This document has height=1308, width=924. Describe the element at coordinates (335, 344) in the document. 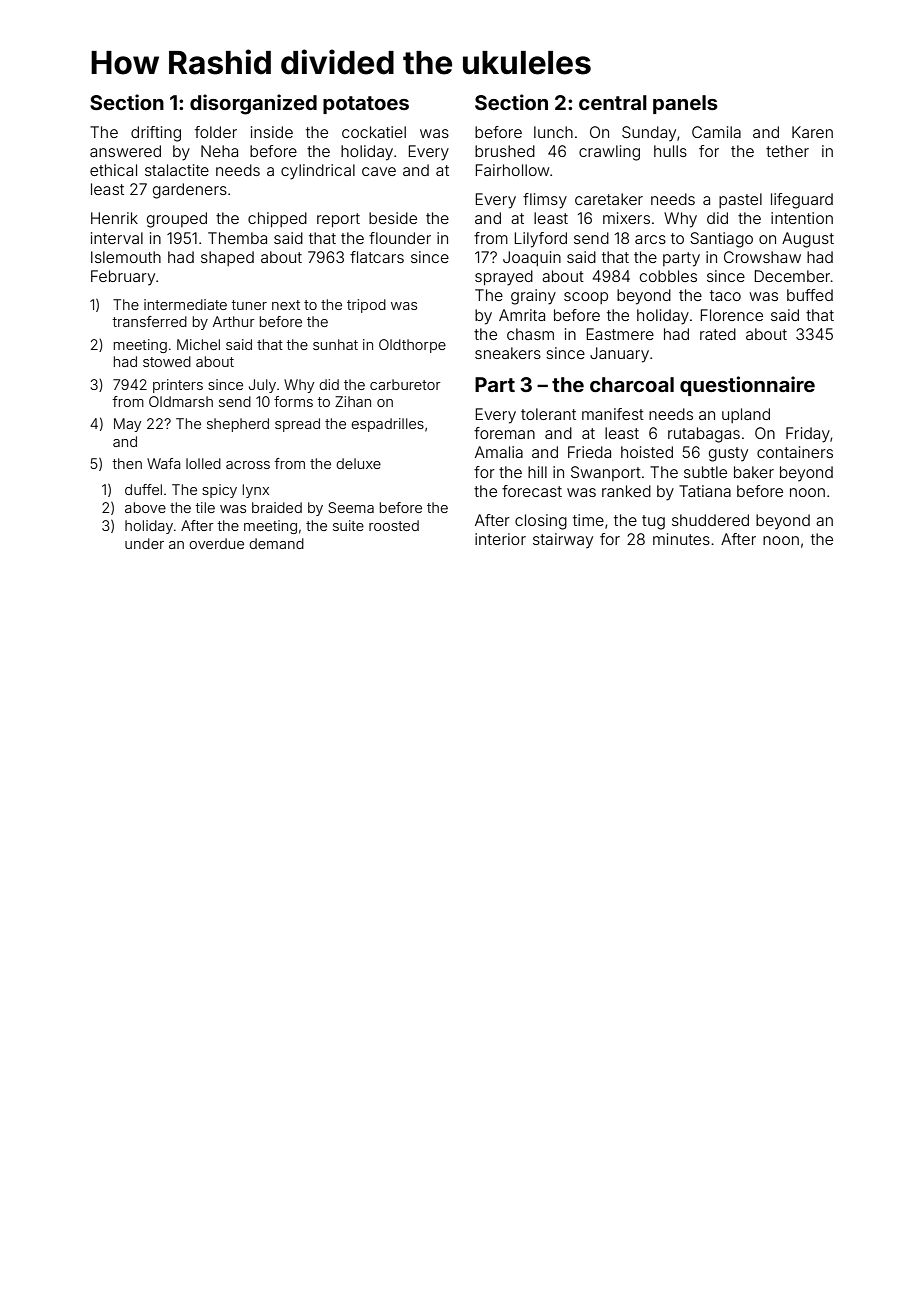

I see `sunhat` at that location.
